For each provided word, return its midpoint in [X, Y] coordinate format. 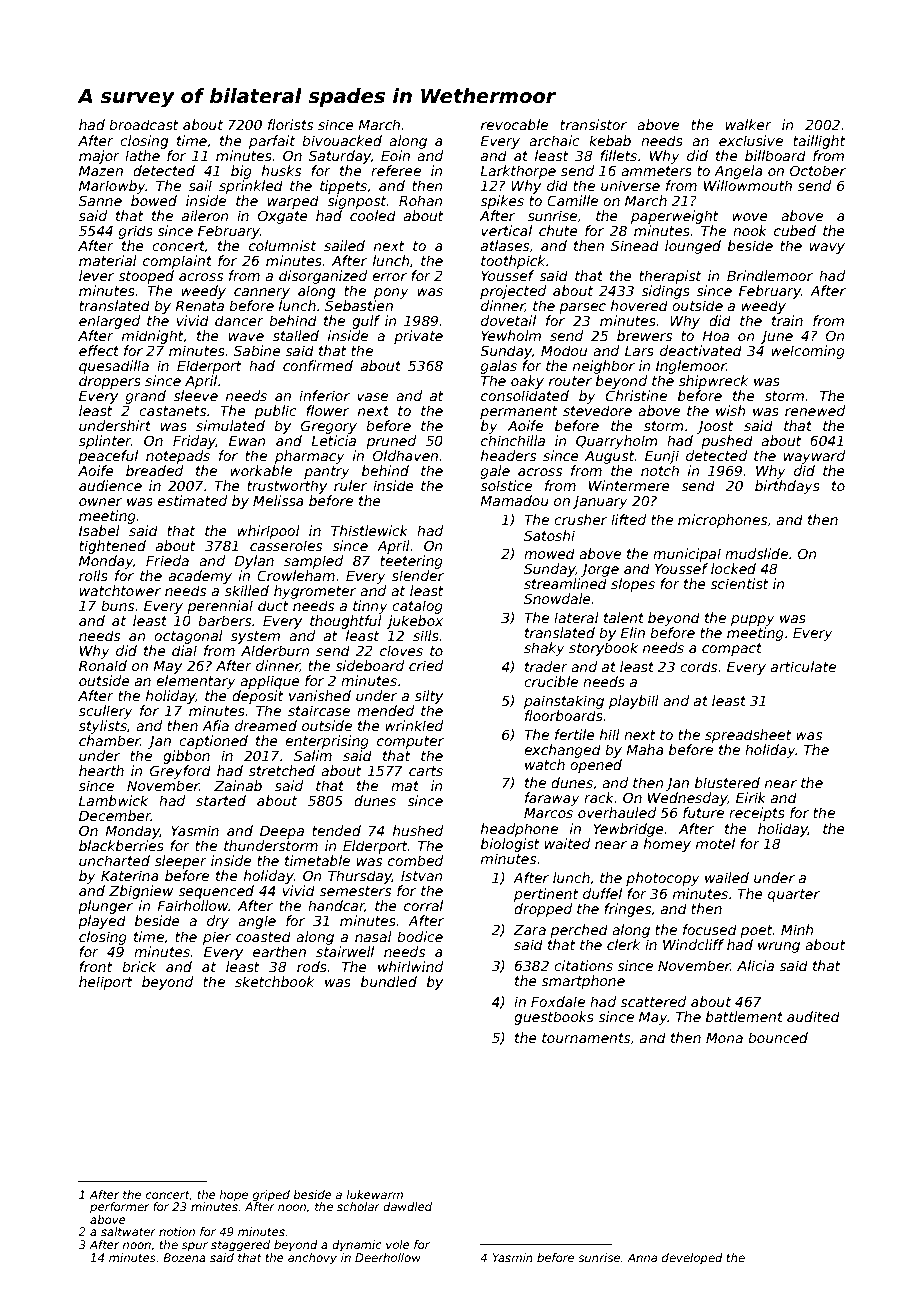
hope [233, 1196]
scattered [653, 1001]
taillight [819, 142]
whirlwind [410, 966]
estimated [192, 500]
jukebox [415, 622]
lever [96, 275]
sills [426, 635]
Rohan [421, 200]
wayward [814, 457]
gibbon [186, 757]
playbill [634, 702]
